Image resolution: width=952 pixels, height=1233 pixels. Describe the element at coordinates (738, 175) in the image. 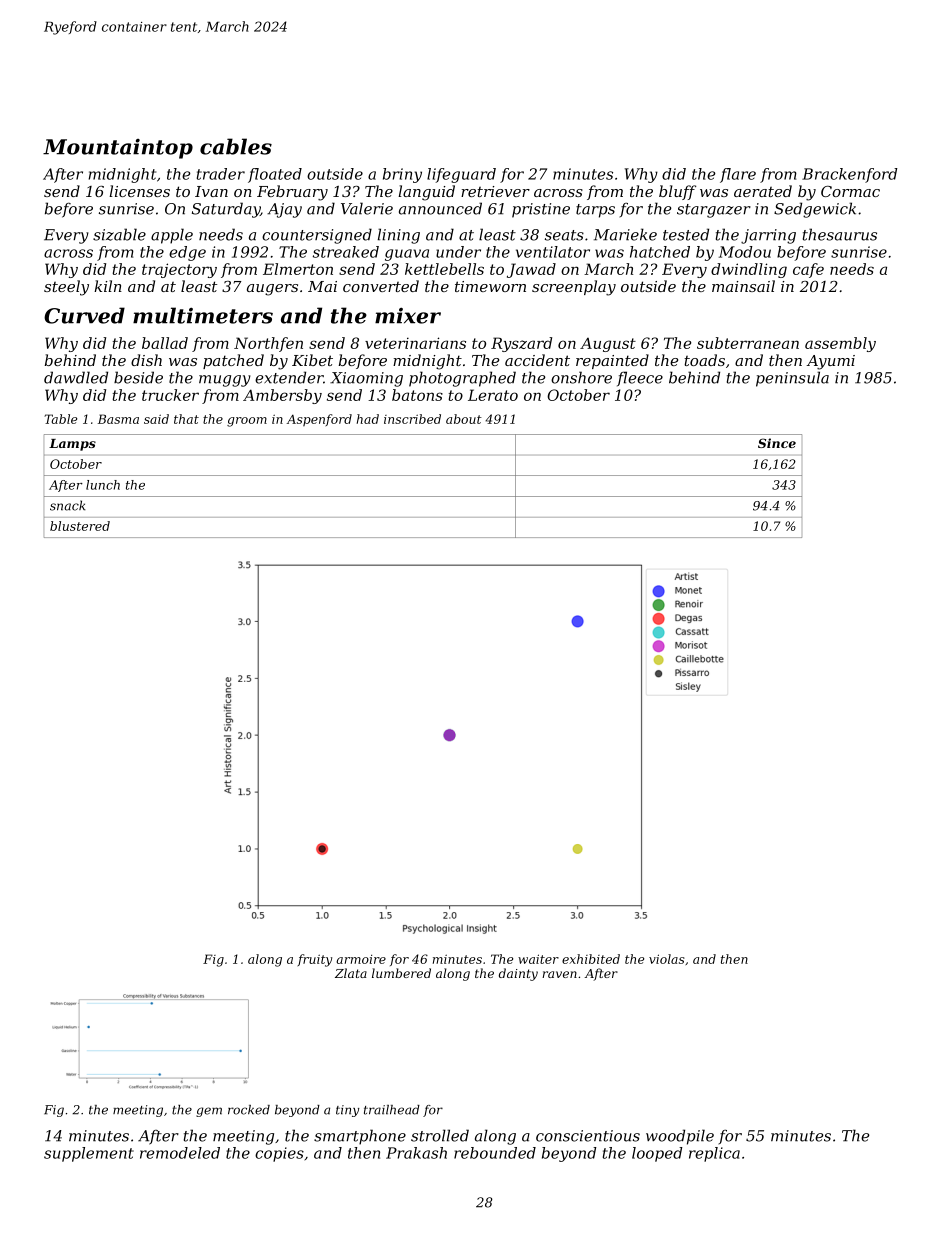

I see `flare` at that location.
